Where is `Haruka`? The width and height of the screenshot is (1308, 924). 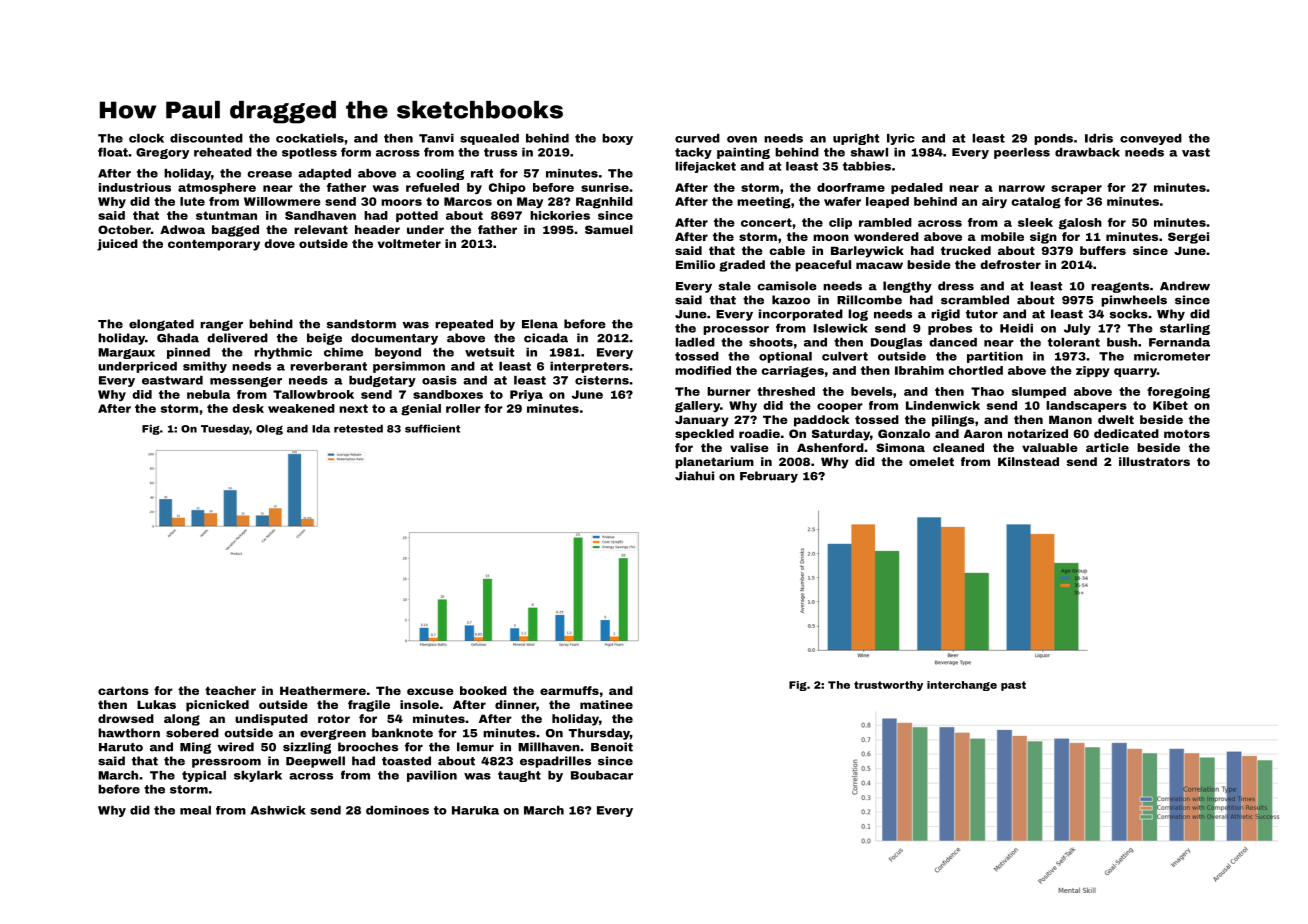
Haruka is located at coordinates (475, 810).
